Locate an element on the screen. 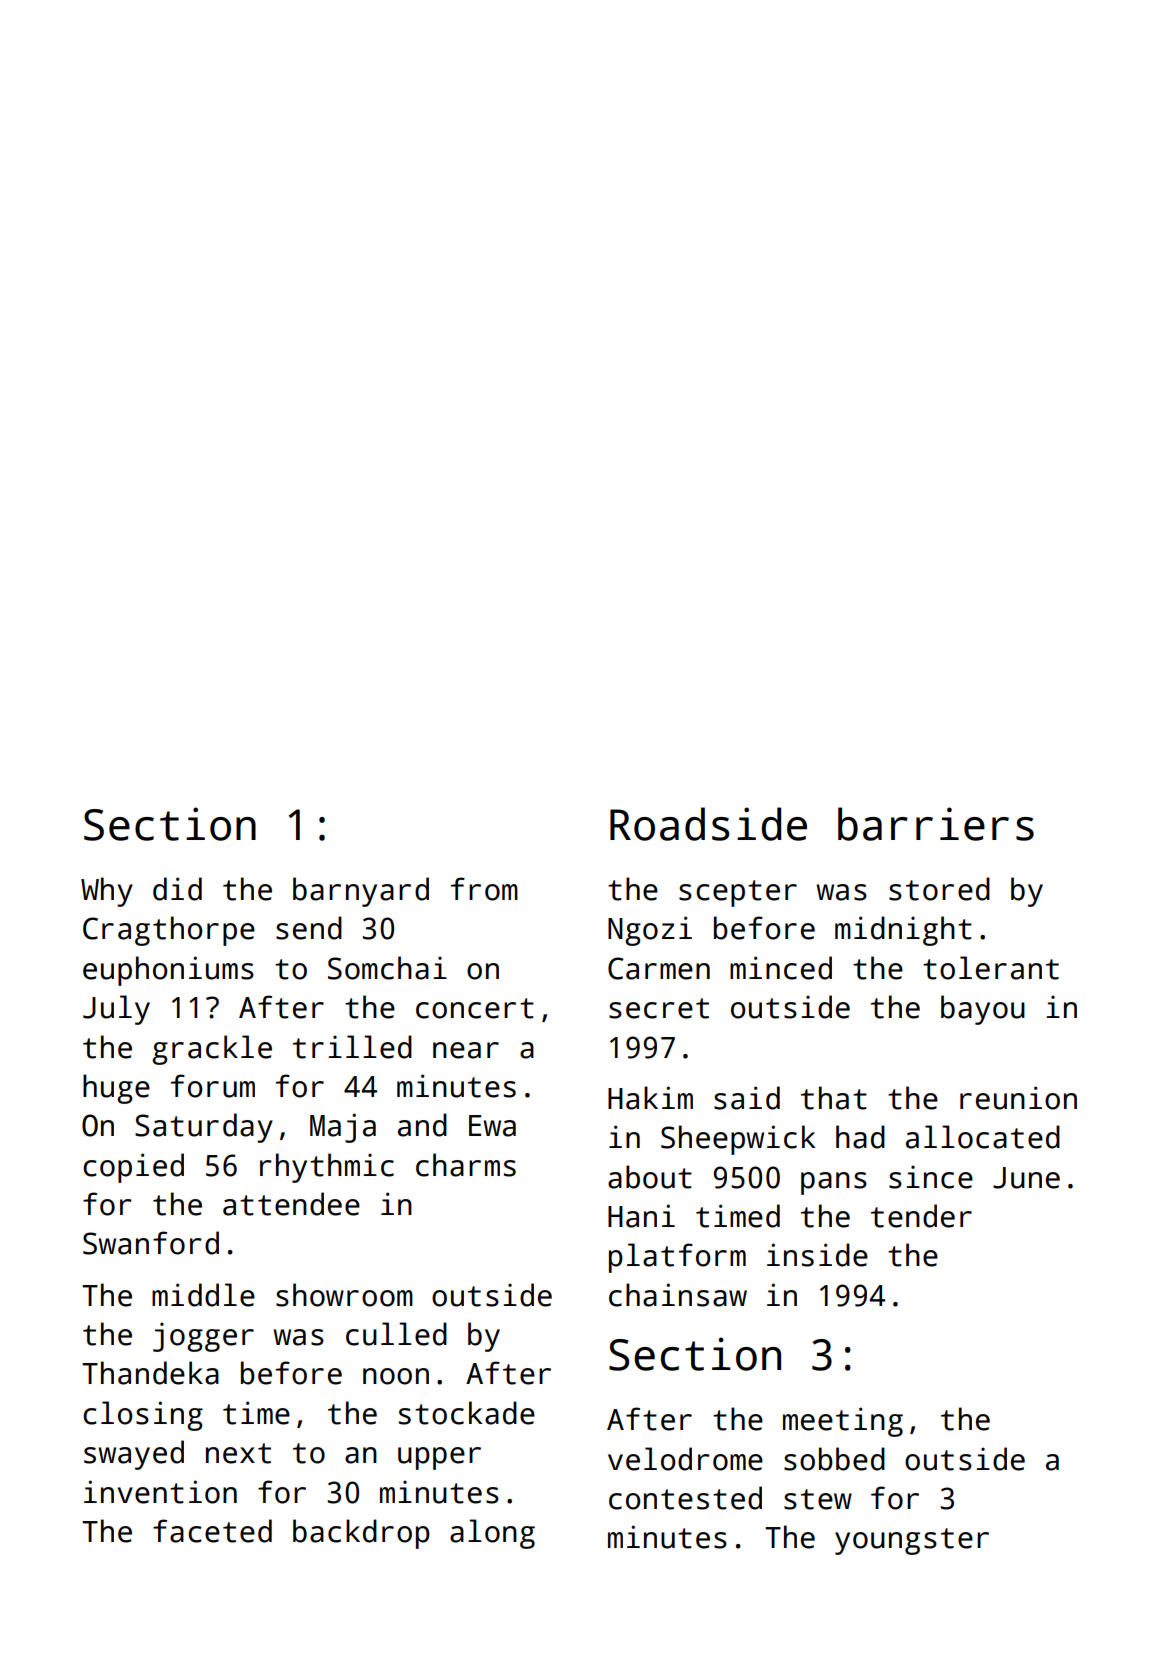 This screenshot has height=1654, width=1165. faceted is located at coordinates (212, 1531).
